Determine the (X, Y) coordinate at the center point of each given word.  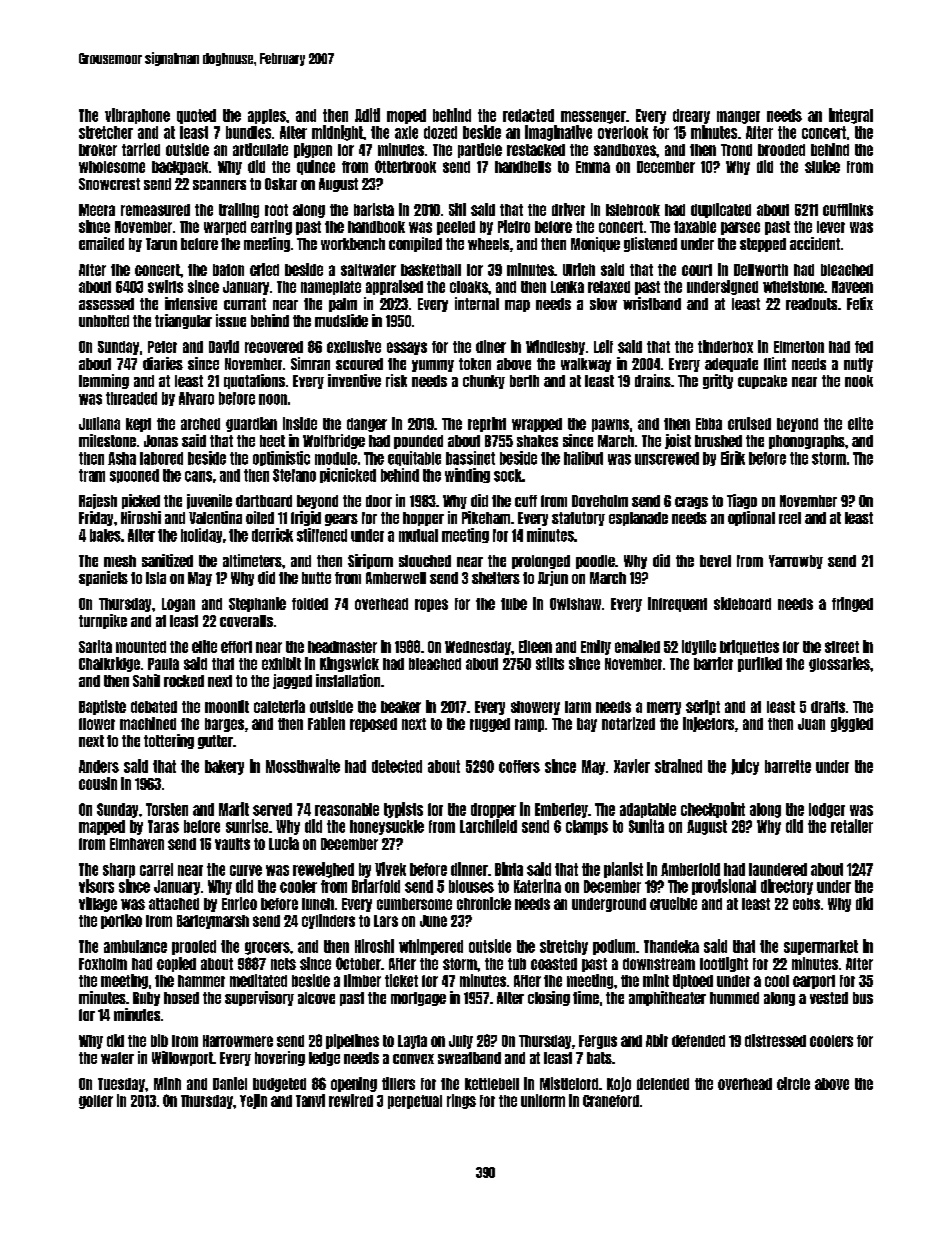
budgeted (279, 1085)
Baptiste (102, 707)
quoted (196, 116)
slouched (425, 561)
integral (851, 116)
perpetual (415, 1102)
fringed (852, 604)
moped (406, 116)
